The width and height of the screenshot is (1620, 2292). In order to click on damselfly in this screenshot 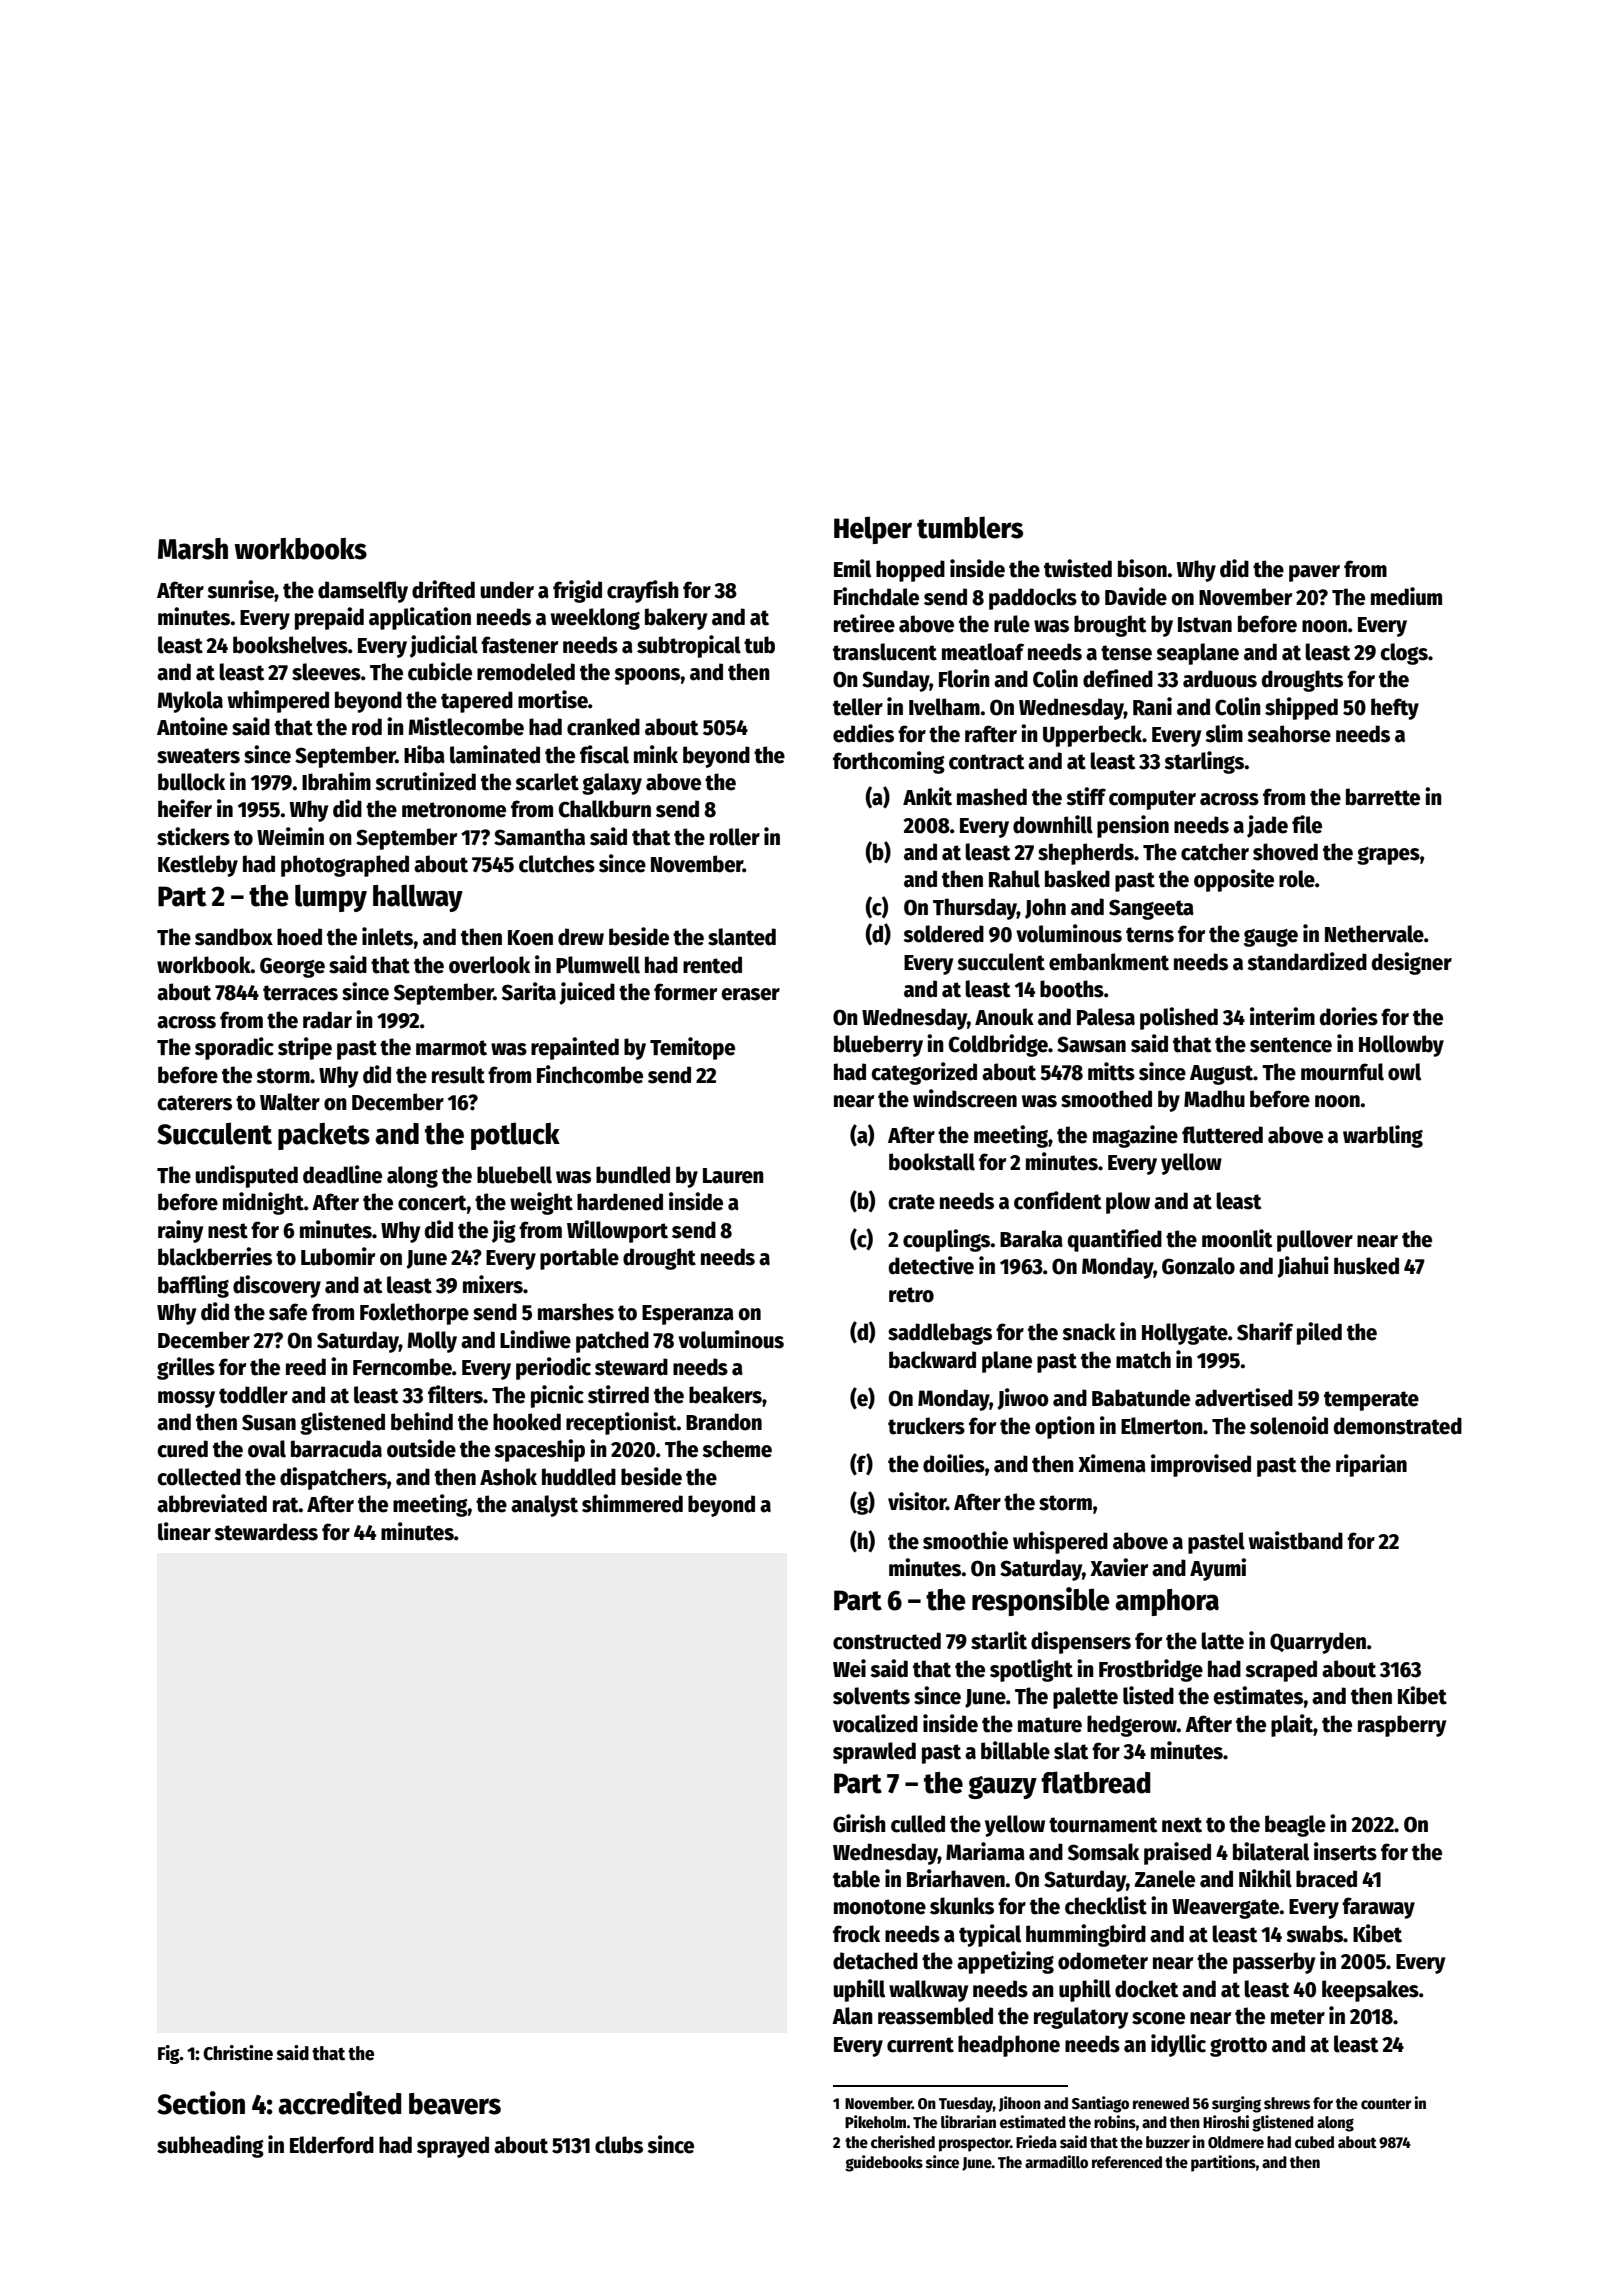, I will do `click(363, 592)`.
